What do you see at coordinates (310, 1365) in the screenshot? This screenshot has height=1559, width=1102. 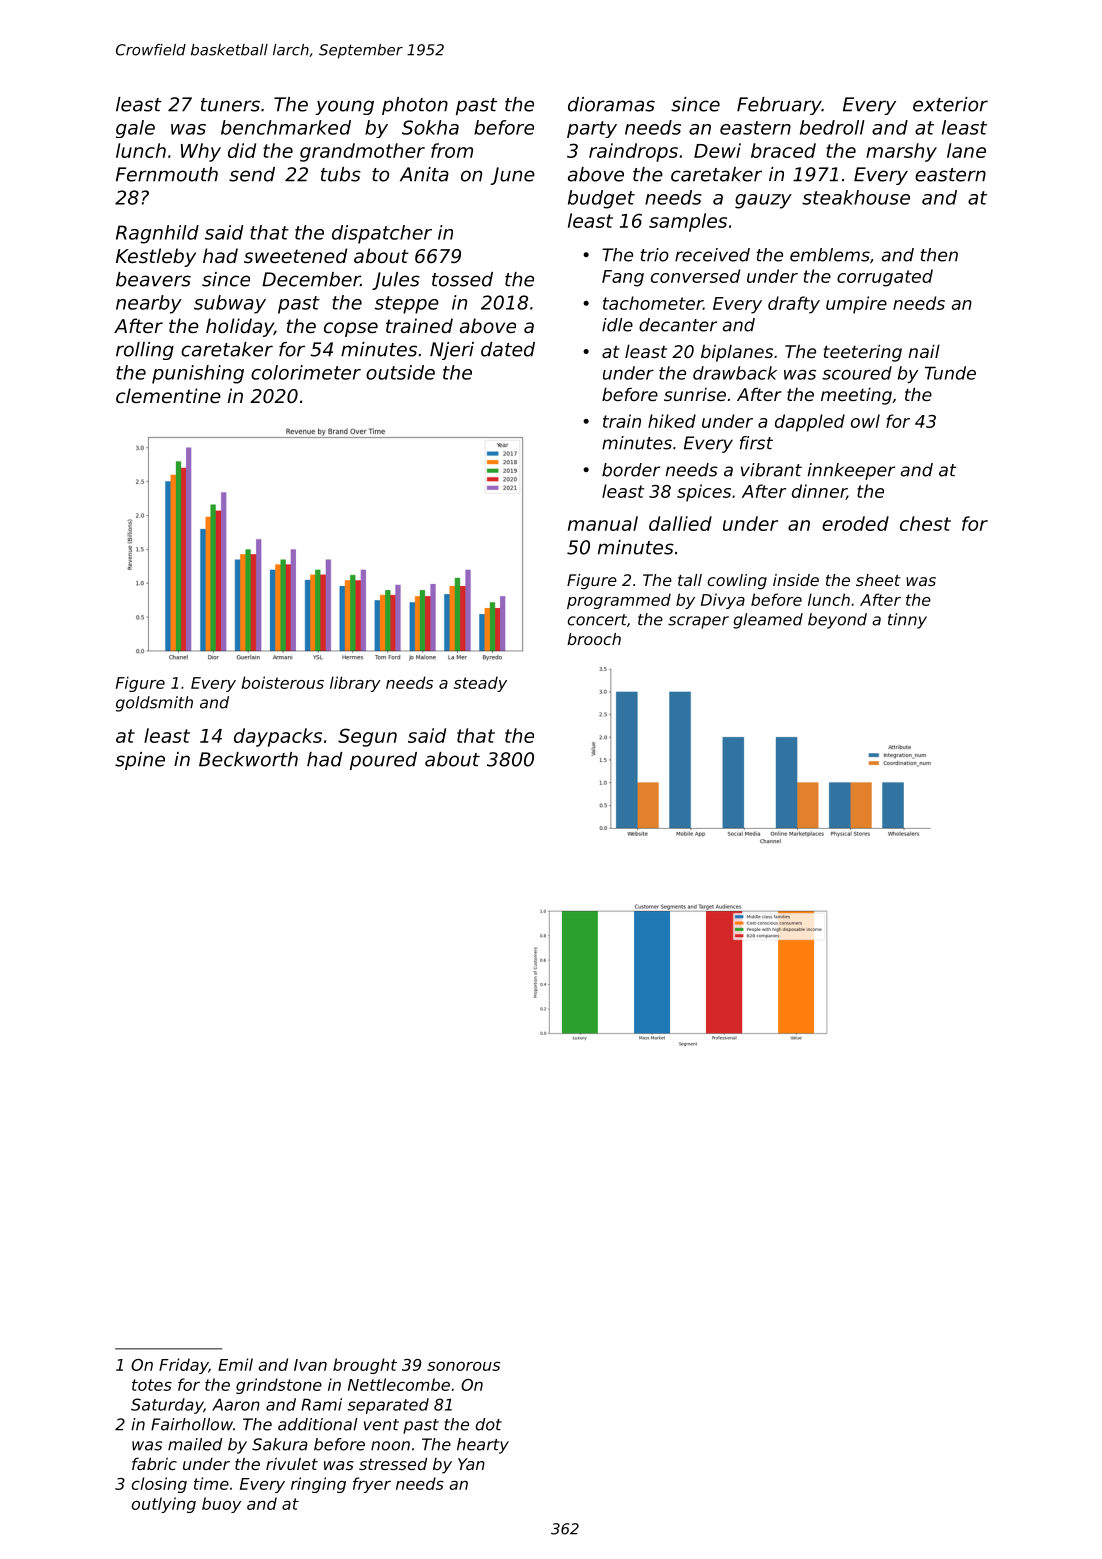 I see `Ivan` at bounding box center [310, 1365].
